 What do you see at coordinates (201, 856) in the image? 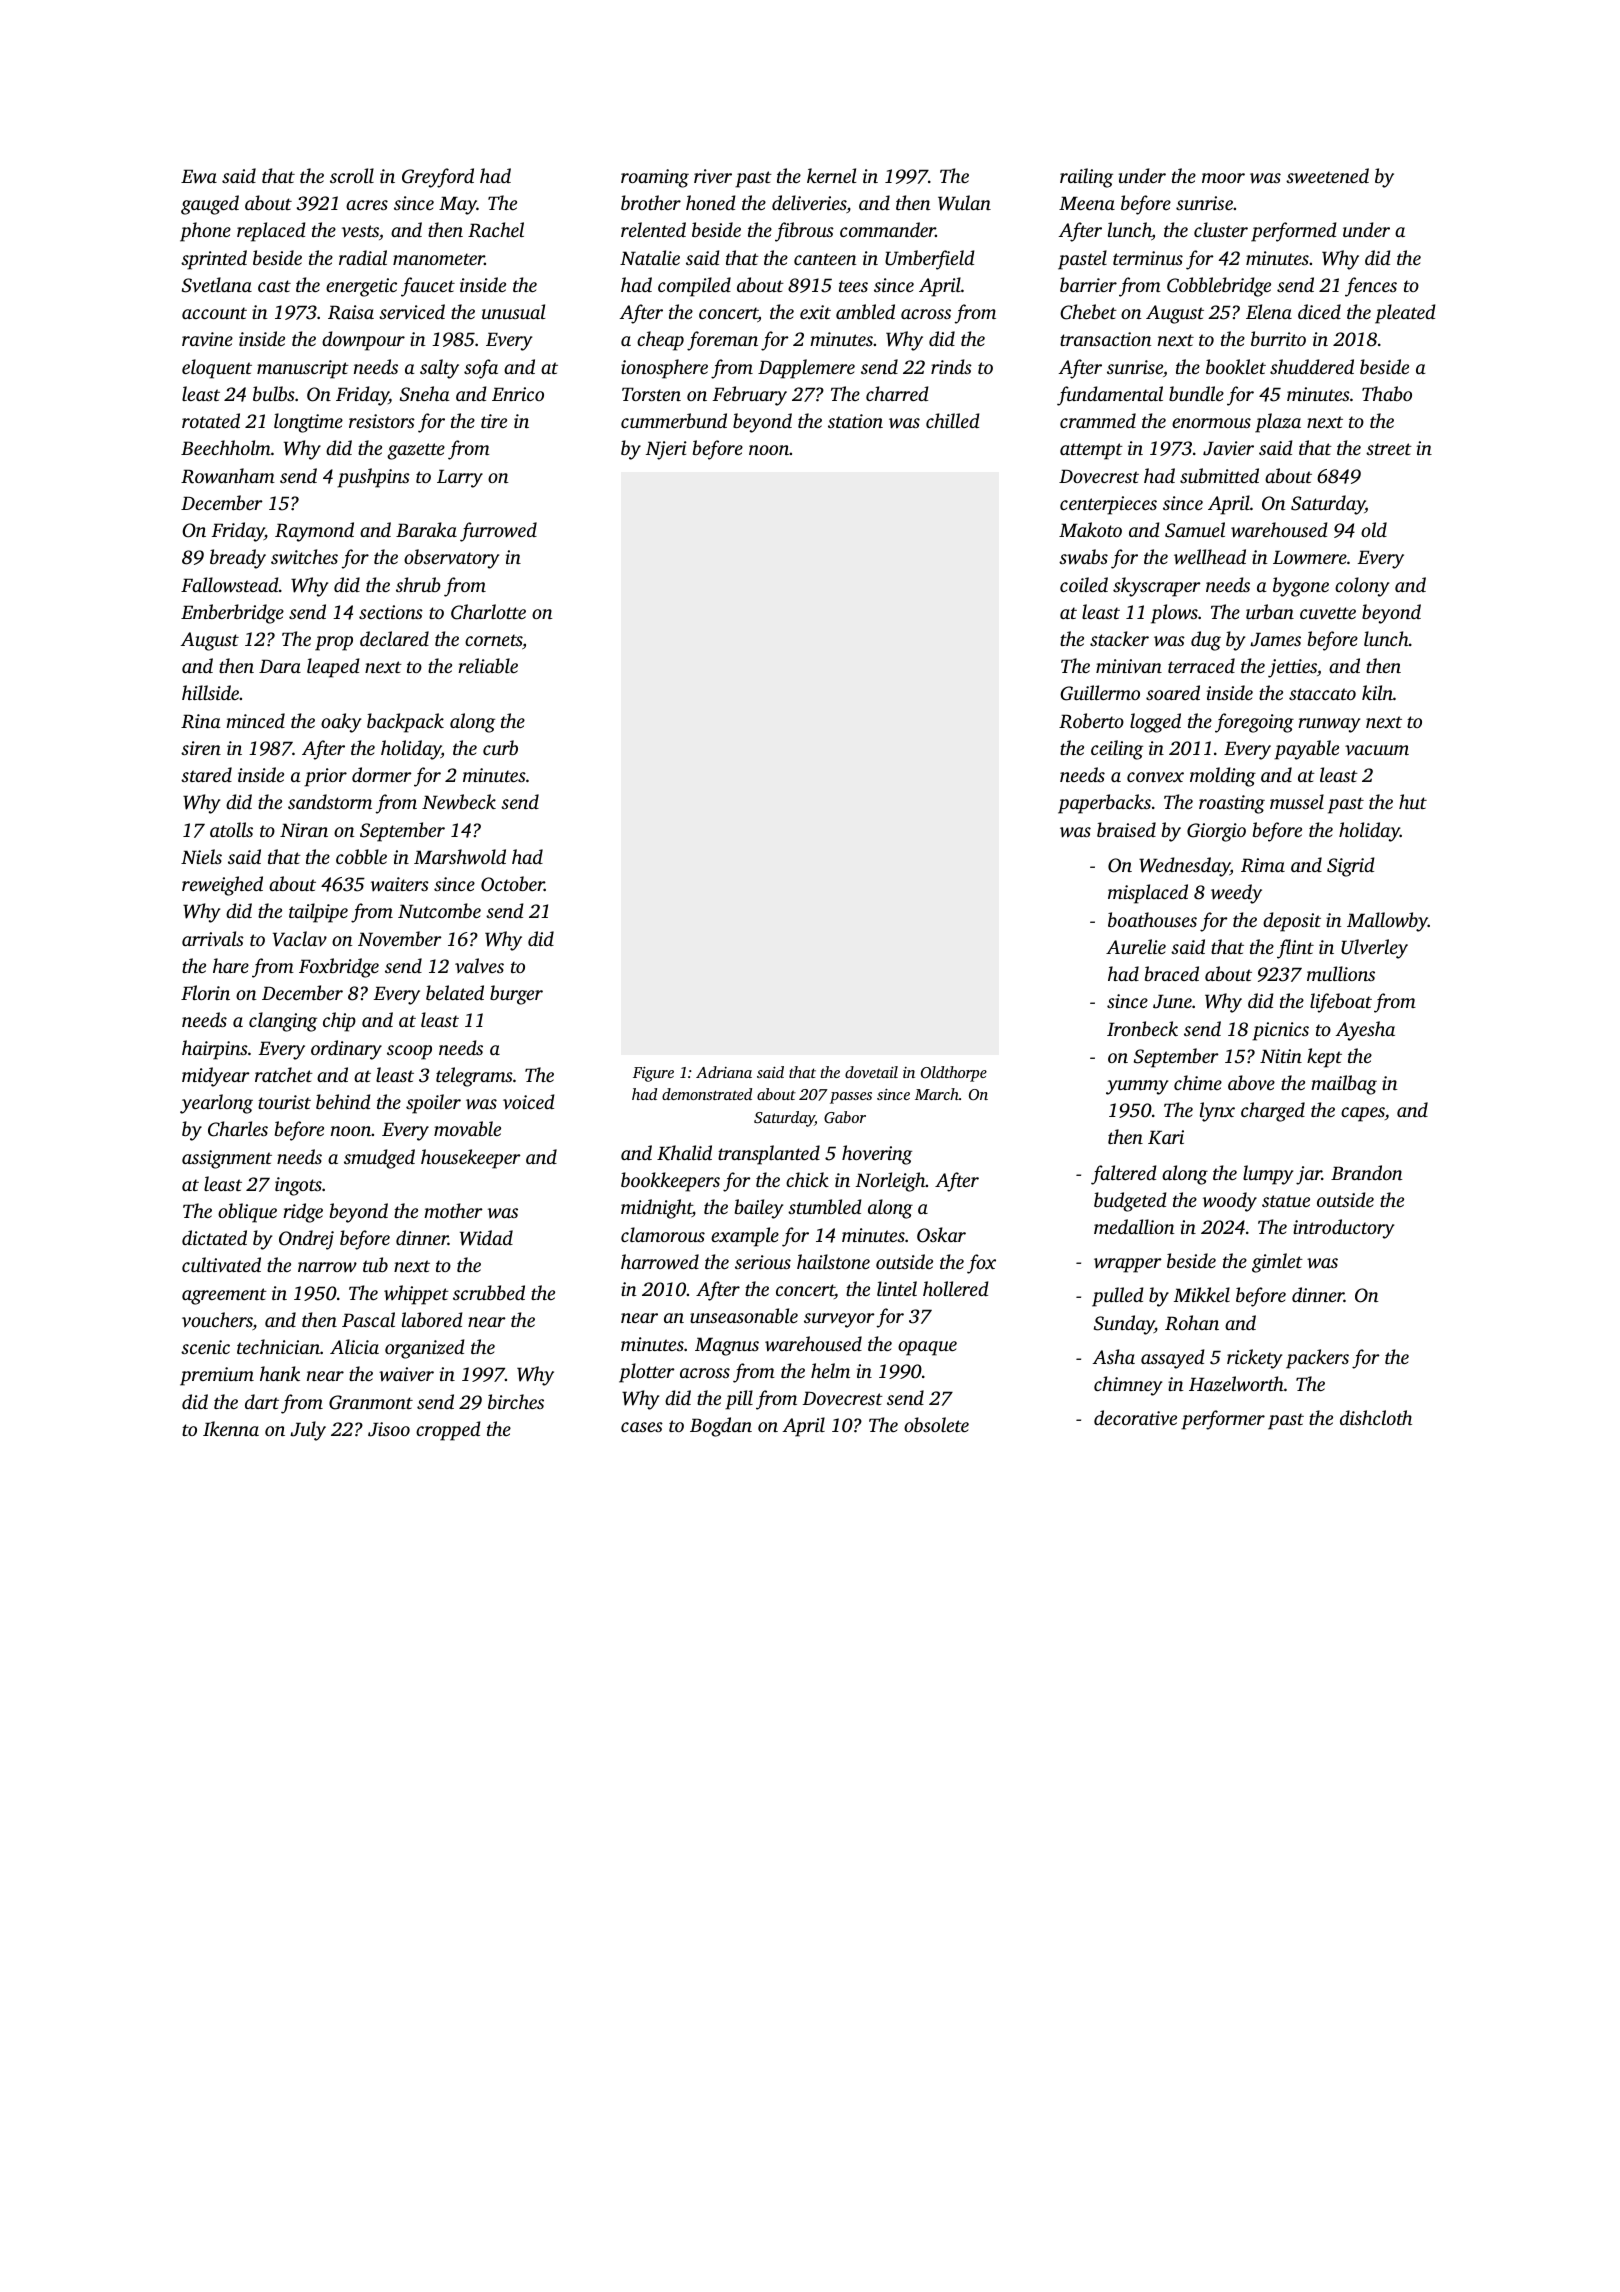
I see `Niels` at bounding box center [201, 856].
